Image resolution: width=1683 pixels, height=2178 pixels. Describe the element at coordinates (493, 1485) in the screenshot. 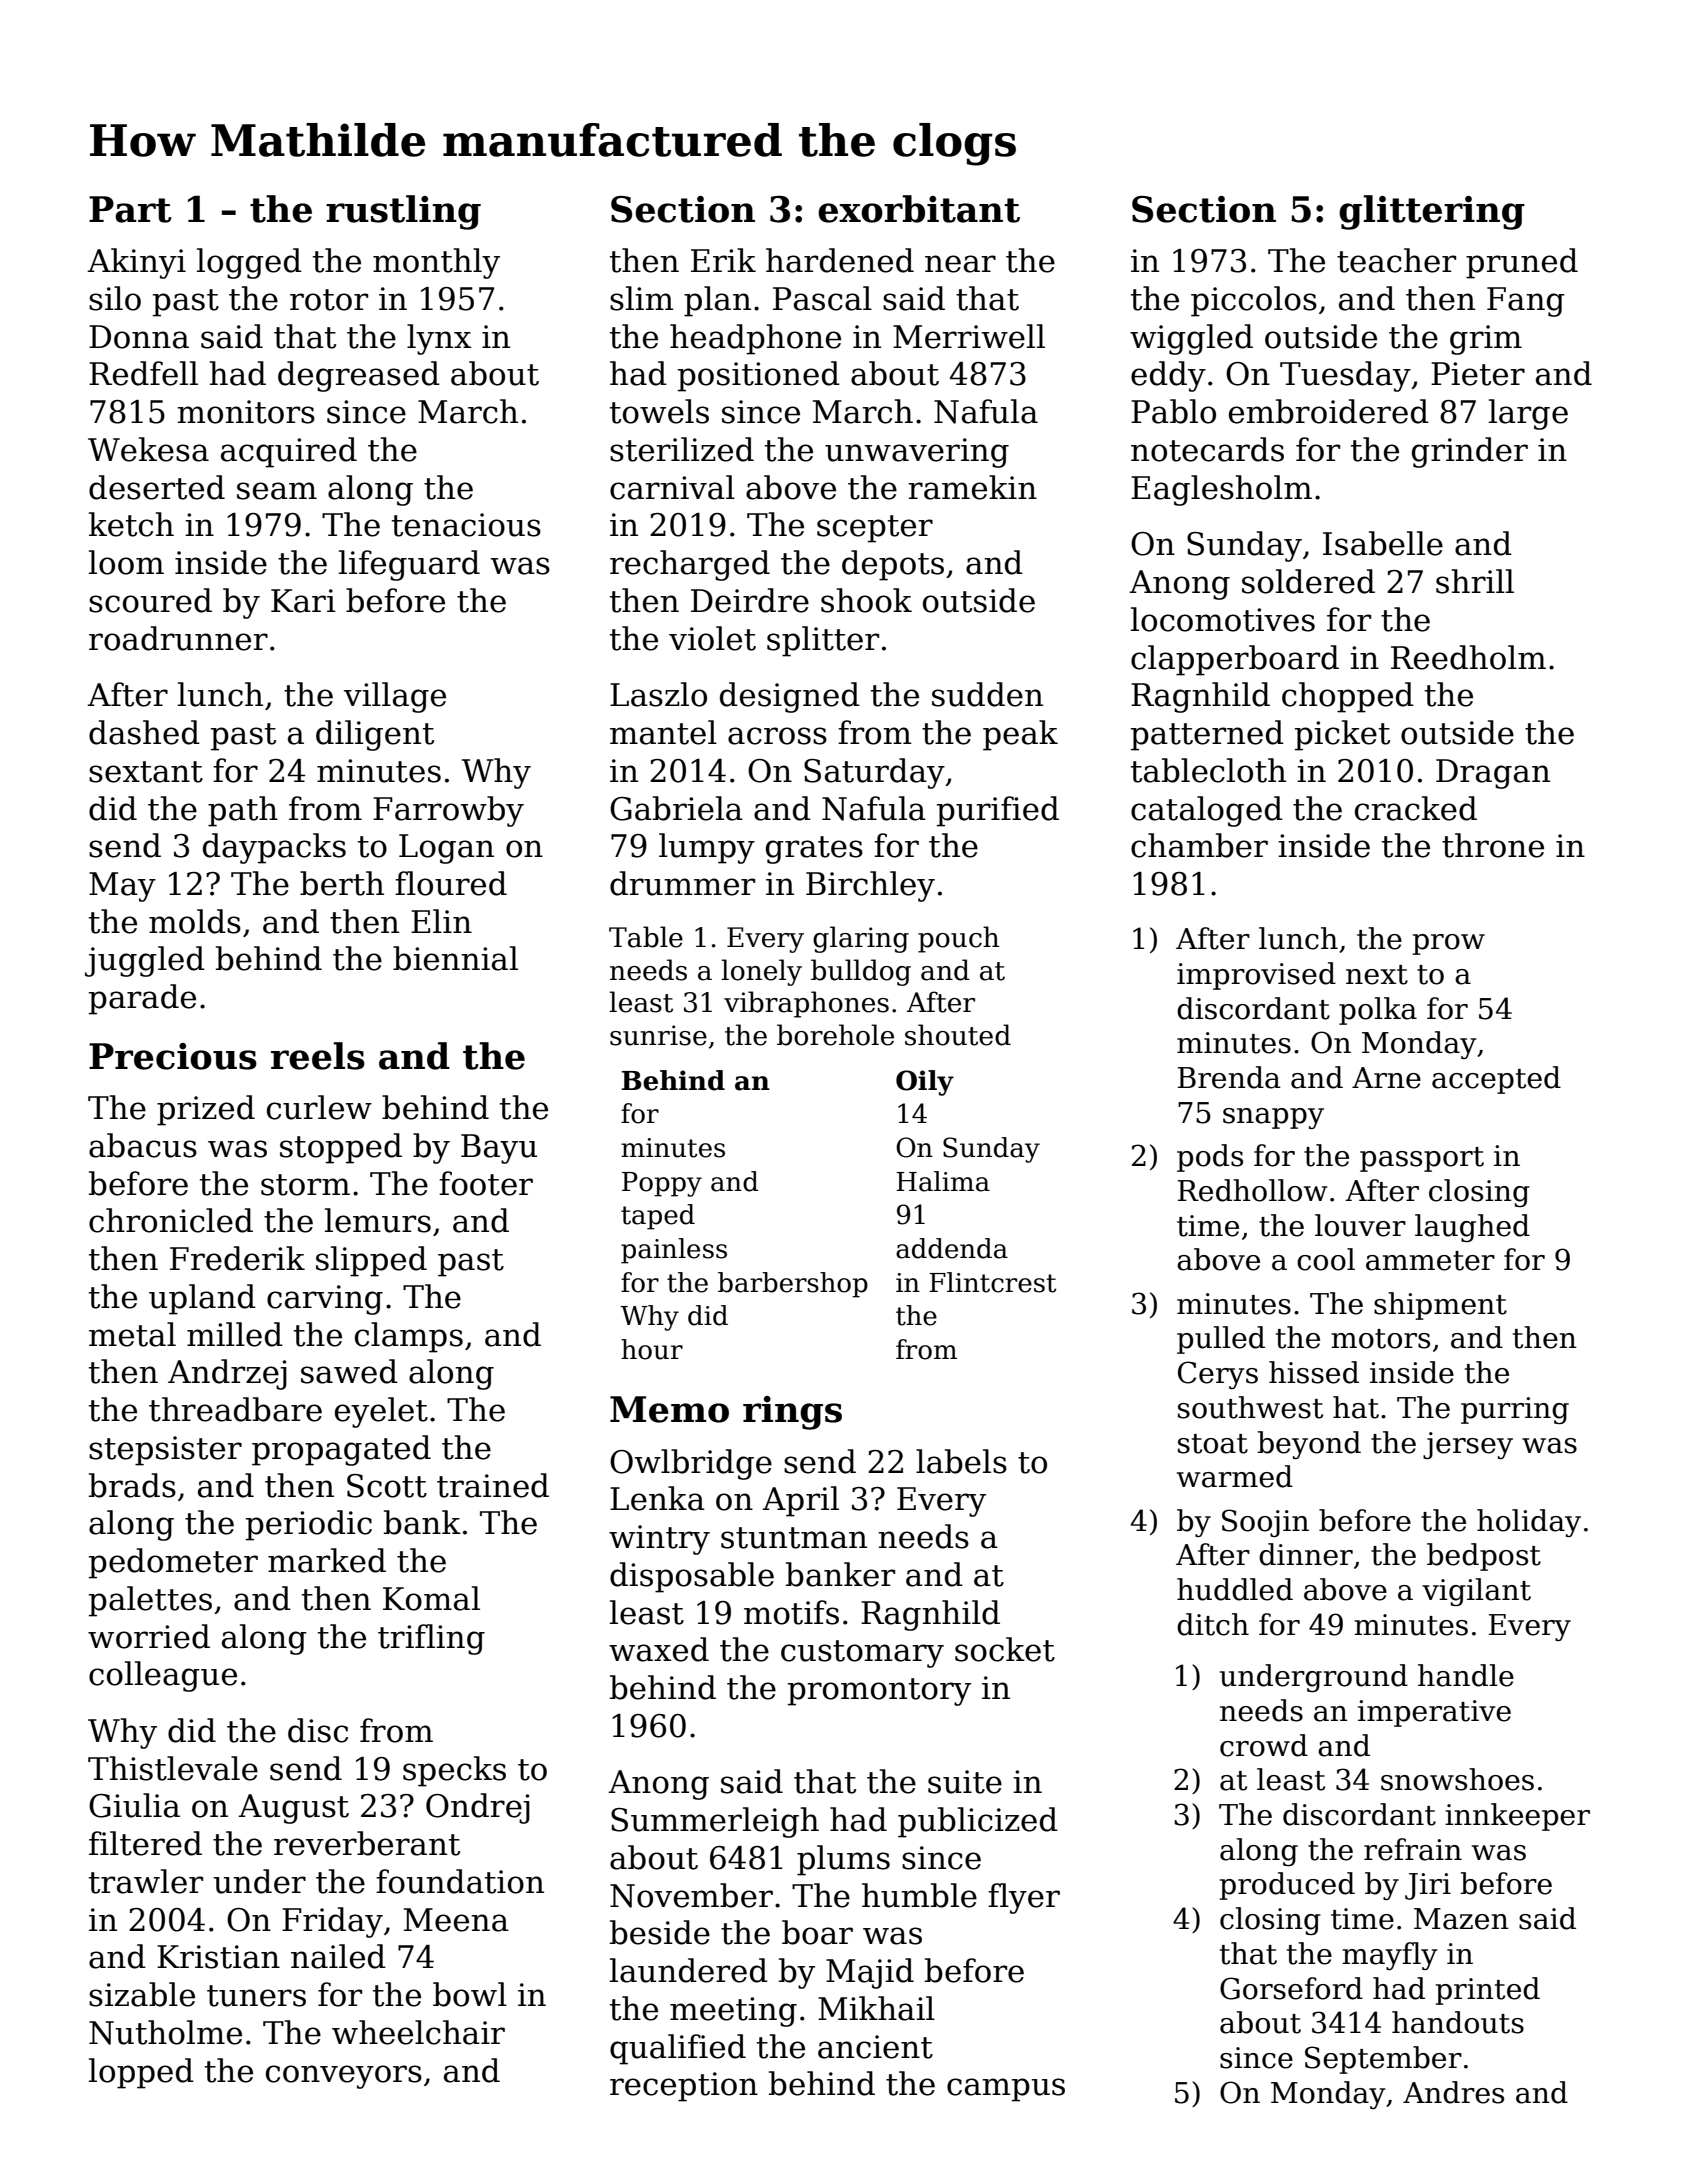

I see `trained` at that location.
